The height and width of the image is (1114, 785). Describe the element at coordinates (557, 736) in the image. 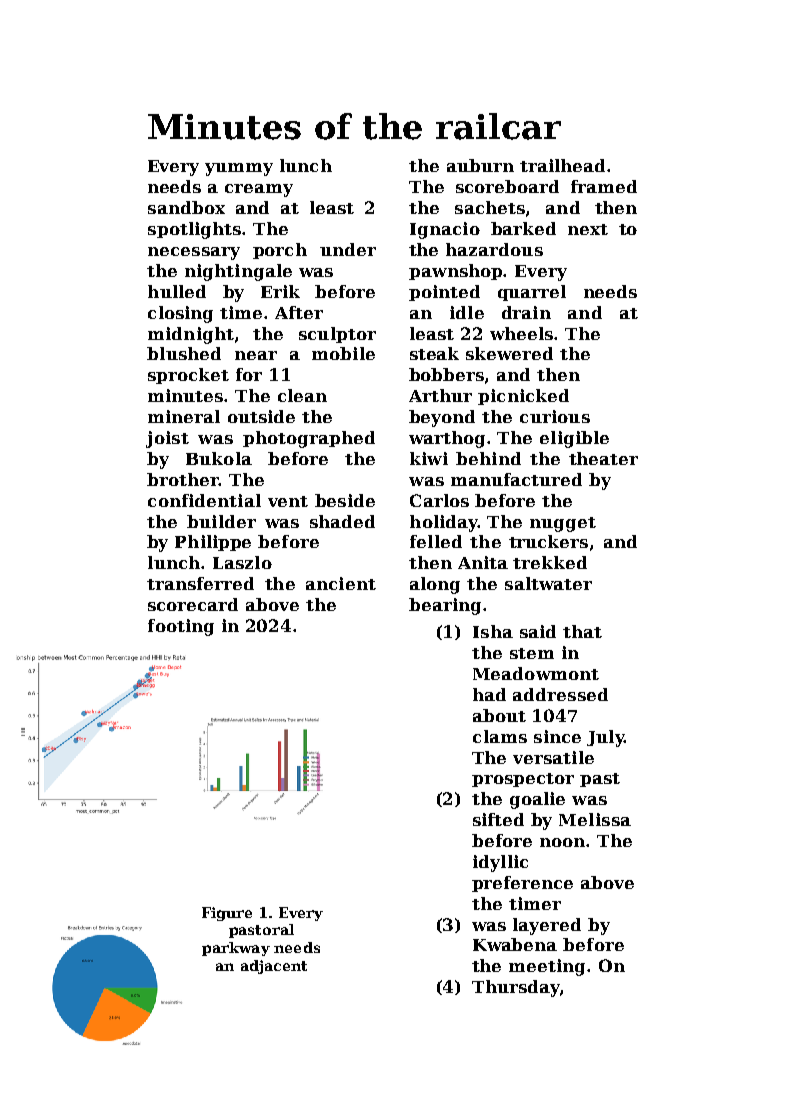

I see `since` at that location.
